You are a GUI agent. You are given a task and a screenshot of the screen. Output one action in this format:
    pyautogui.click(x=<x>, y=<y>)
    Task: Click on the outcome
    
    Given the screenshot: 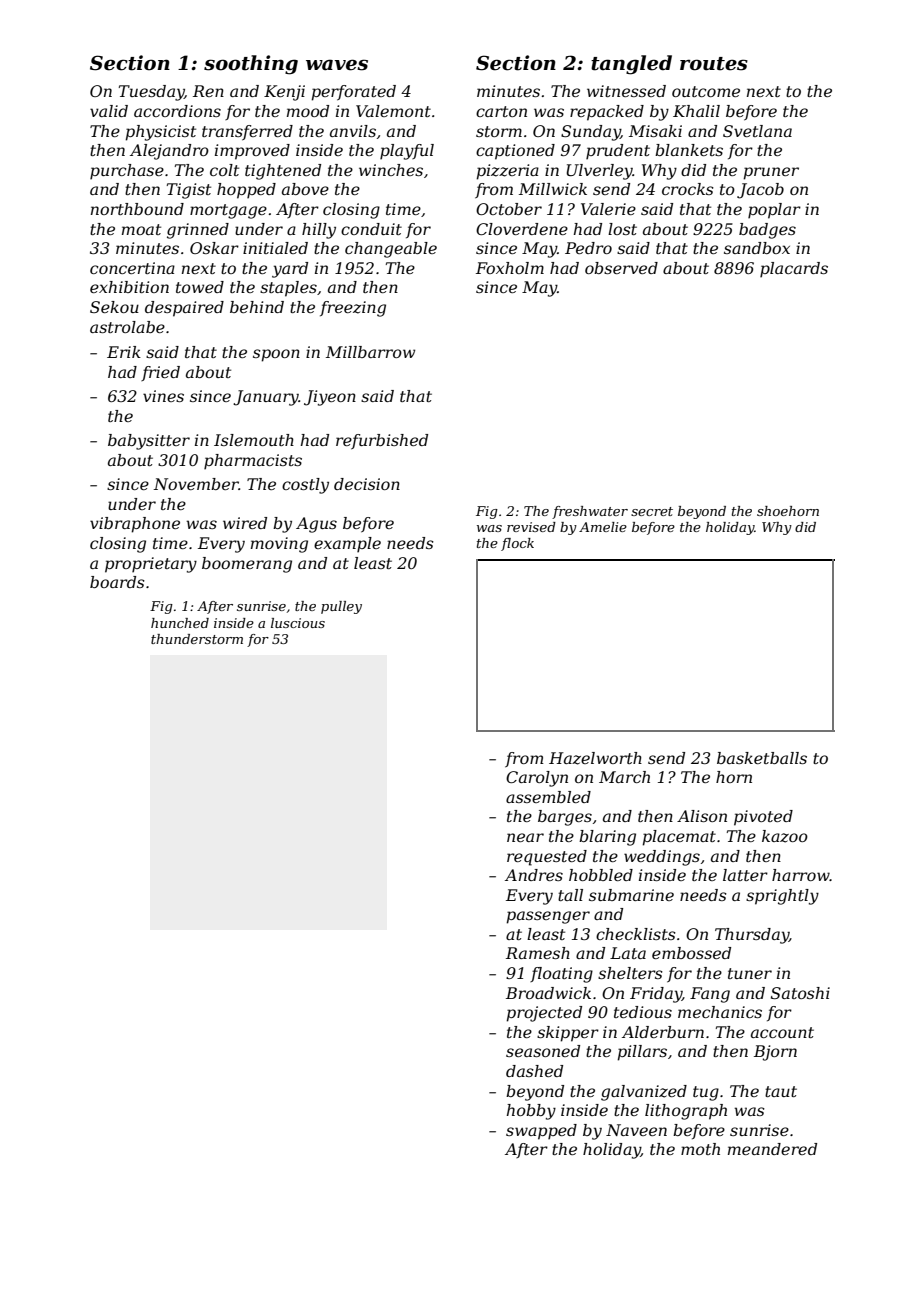 What is the action you would take?
    pyautogui.click(x=706, y=91)
